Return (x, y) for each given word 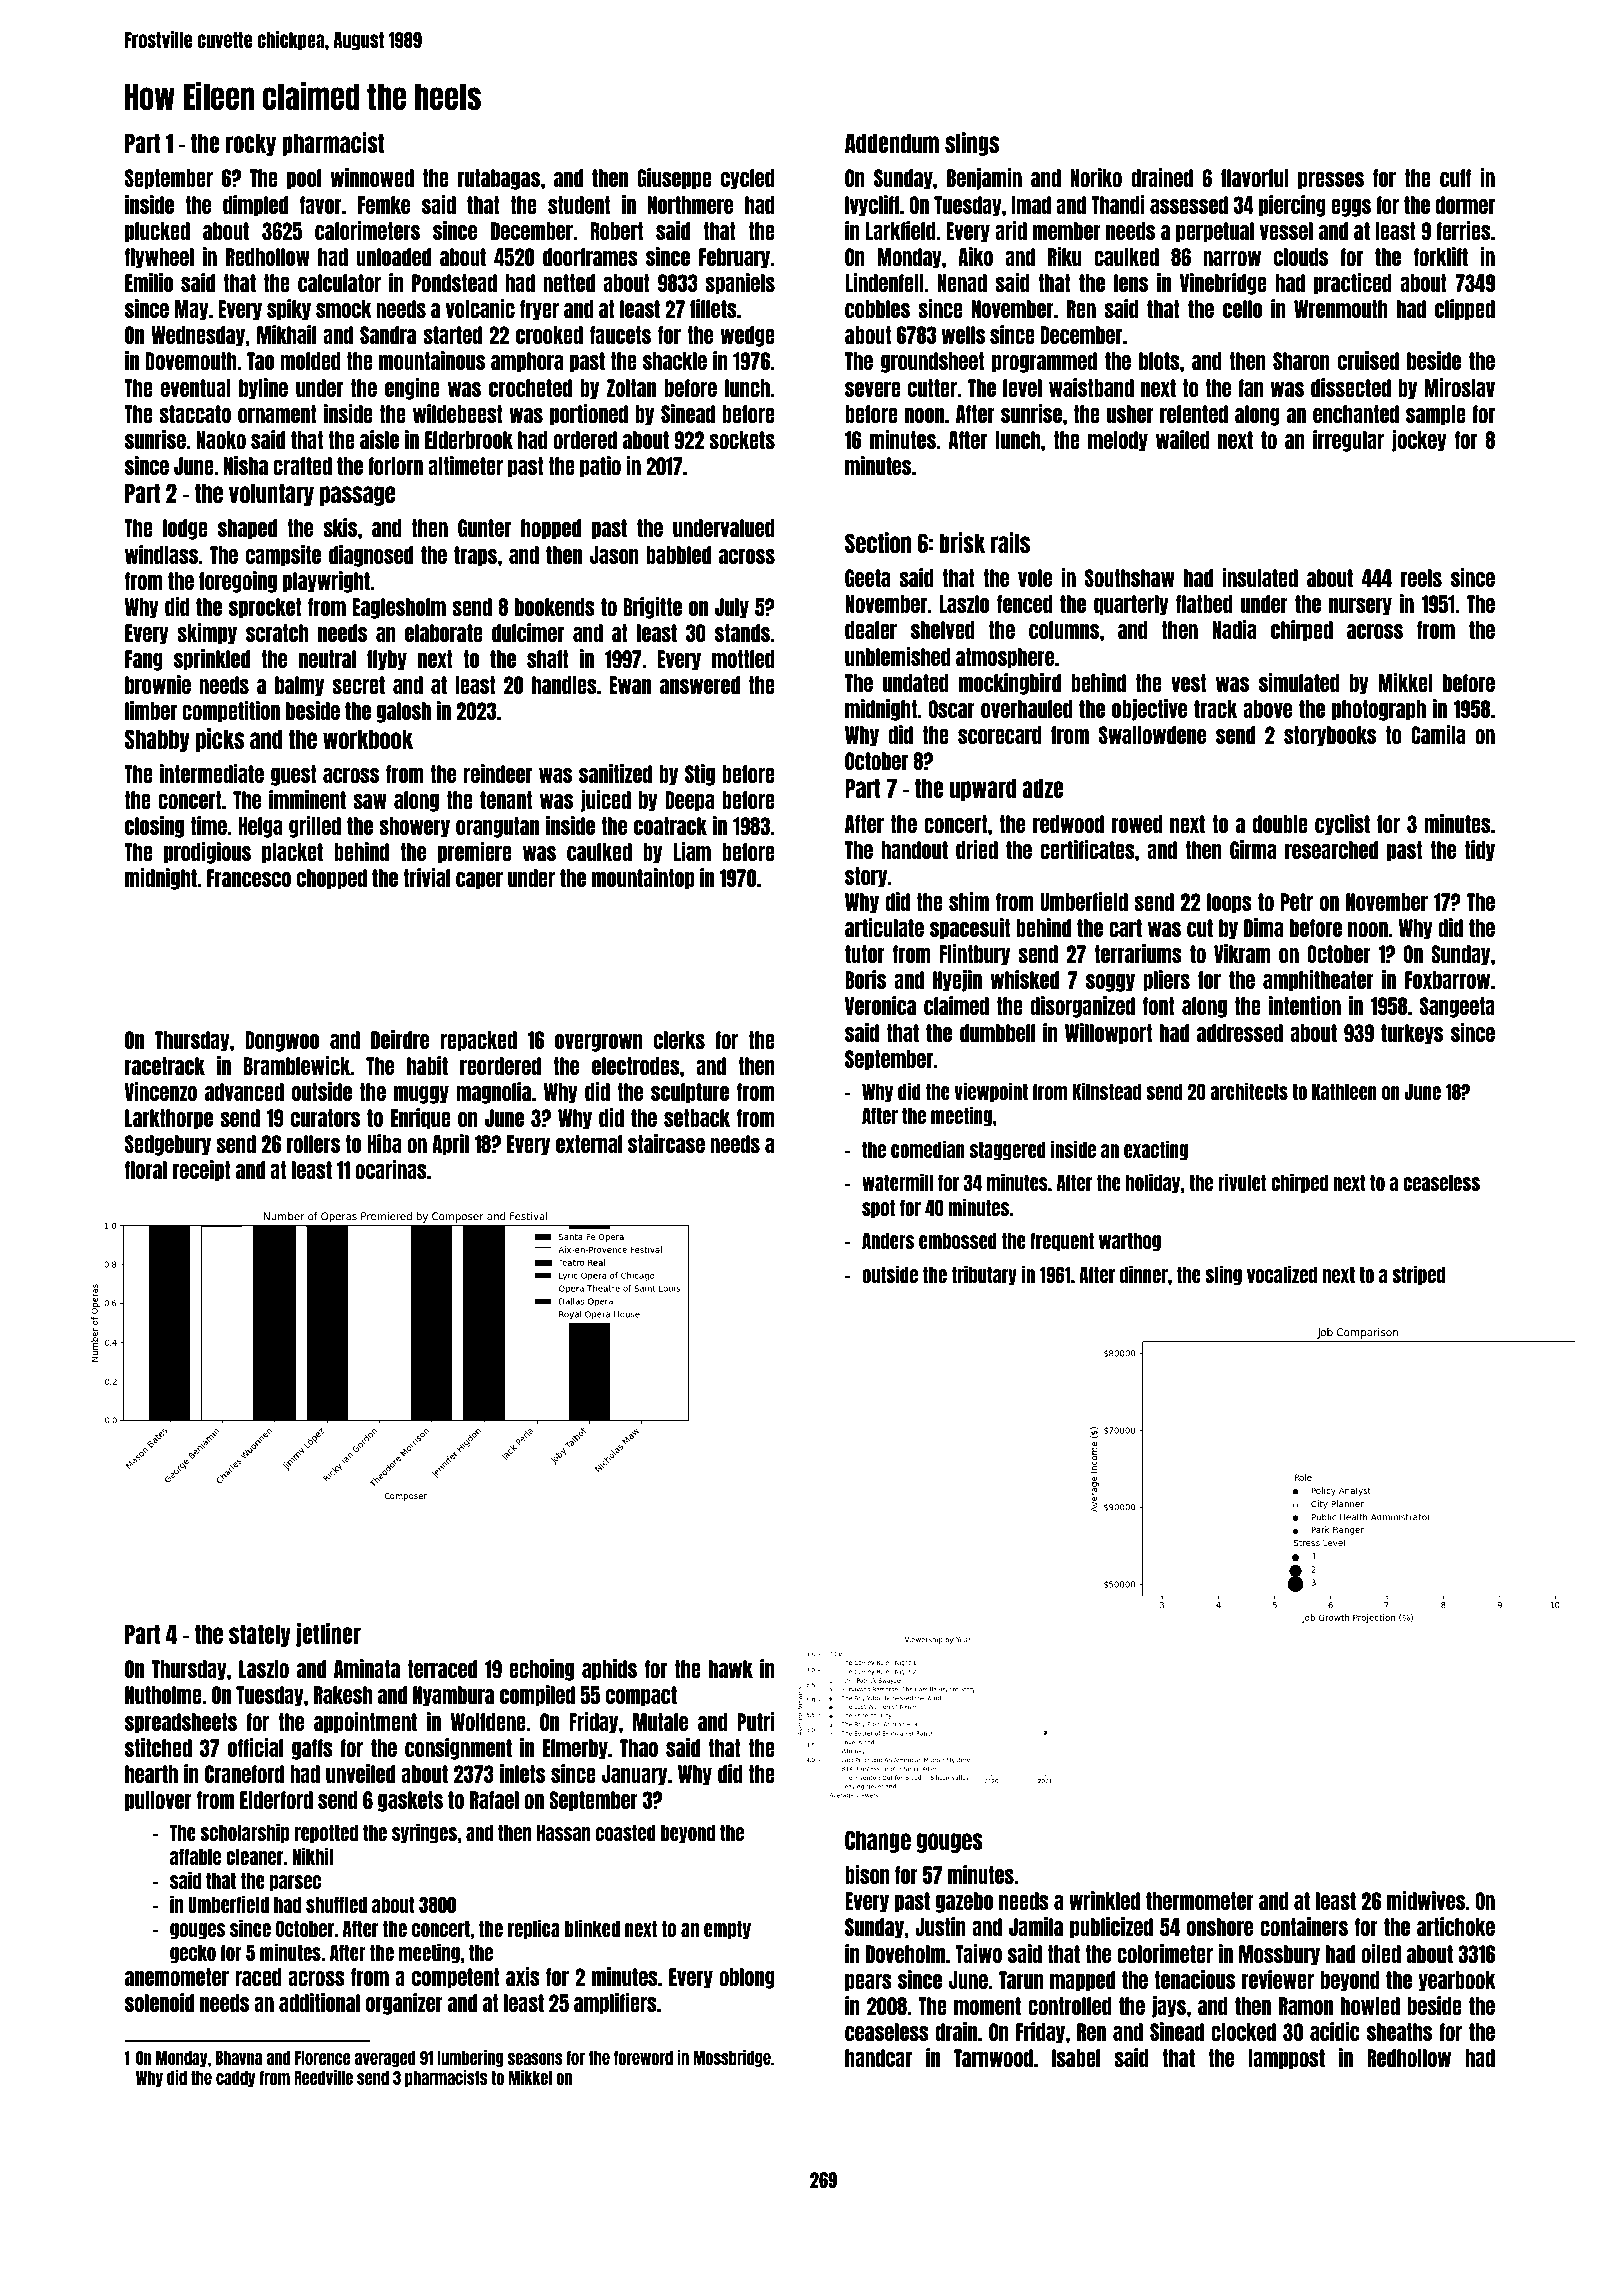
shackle (675, 361)
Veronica (880, 1005)
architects (1249, 1091)
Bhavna (239, 2058)
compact (641, 1696)
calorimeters (367, 230)
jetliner (328, 1635)
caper (479, 881)
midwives (1426, 1900)
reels (1421, 578)
